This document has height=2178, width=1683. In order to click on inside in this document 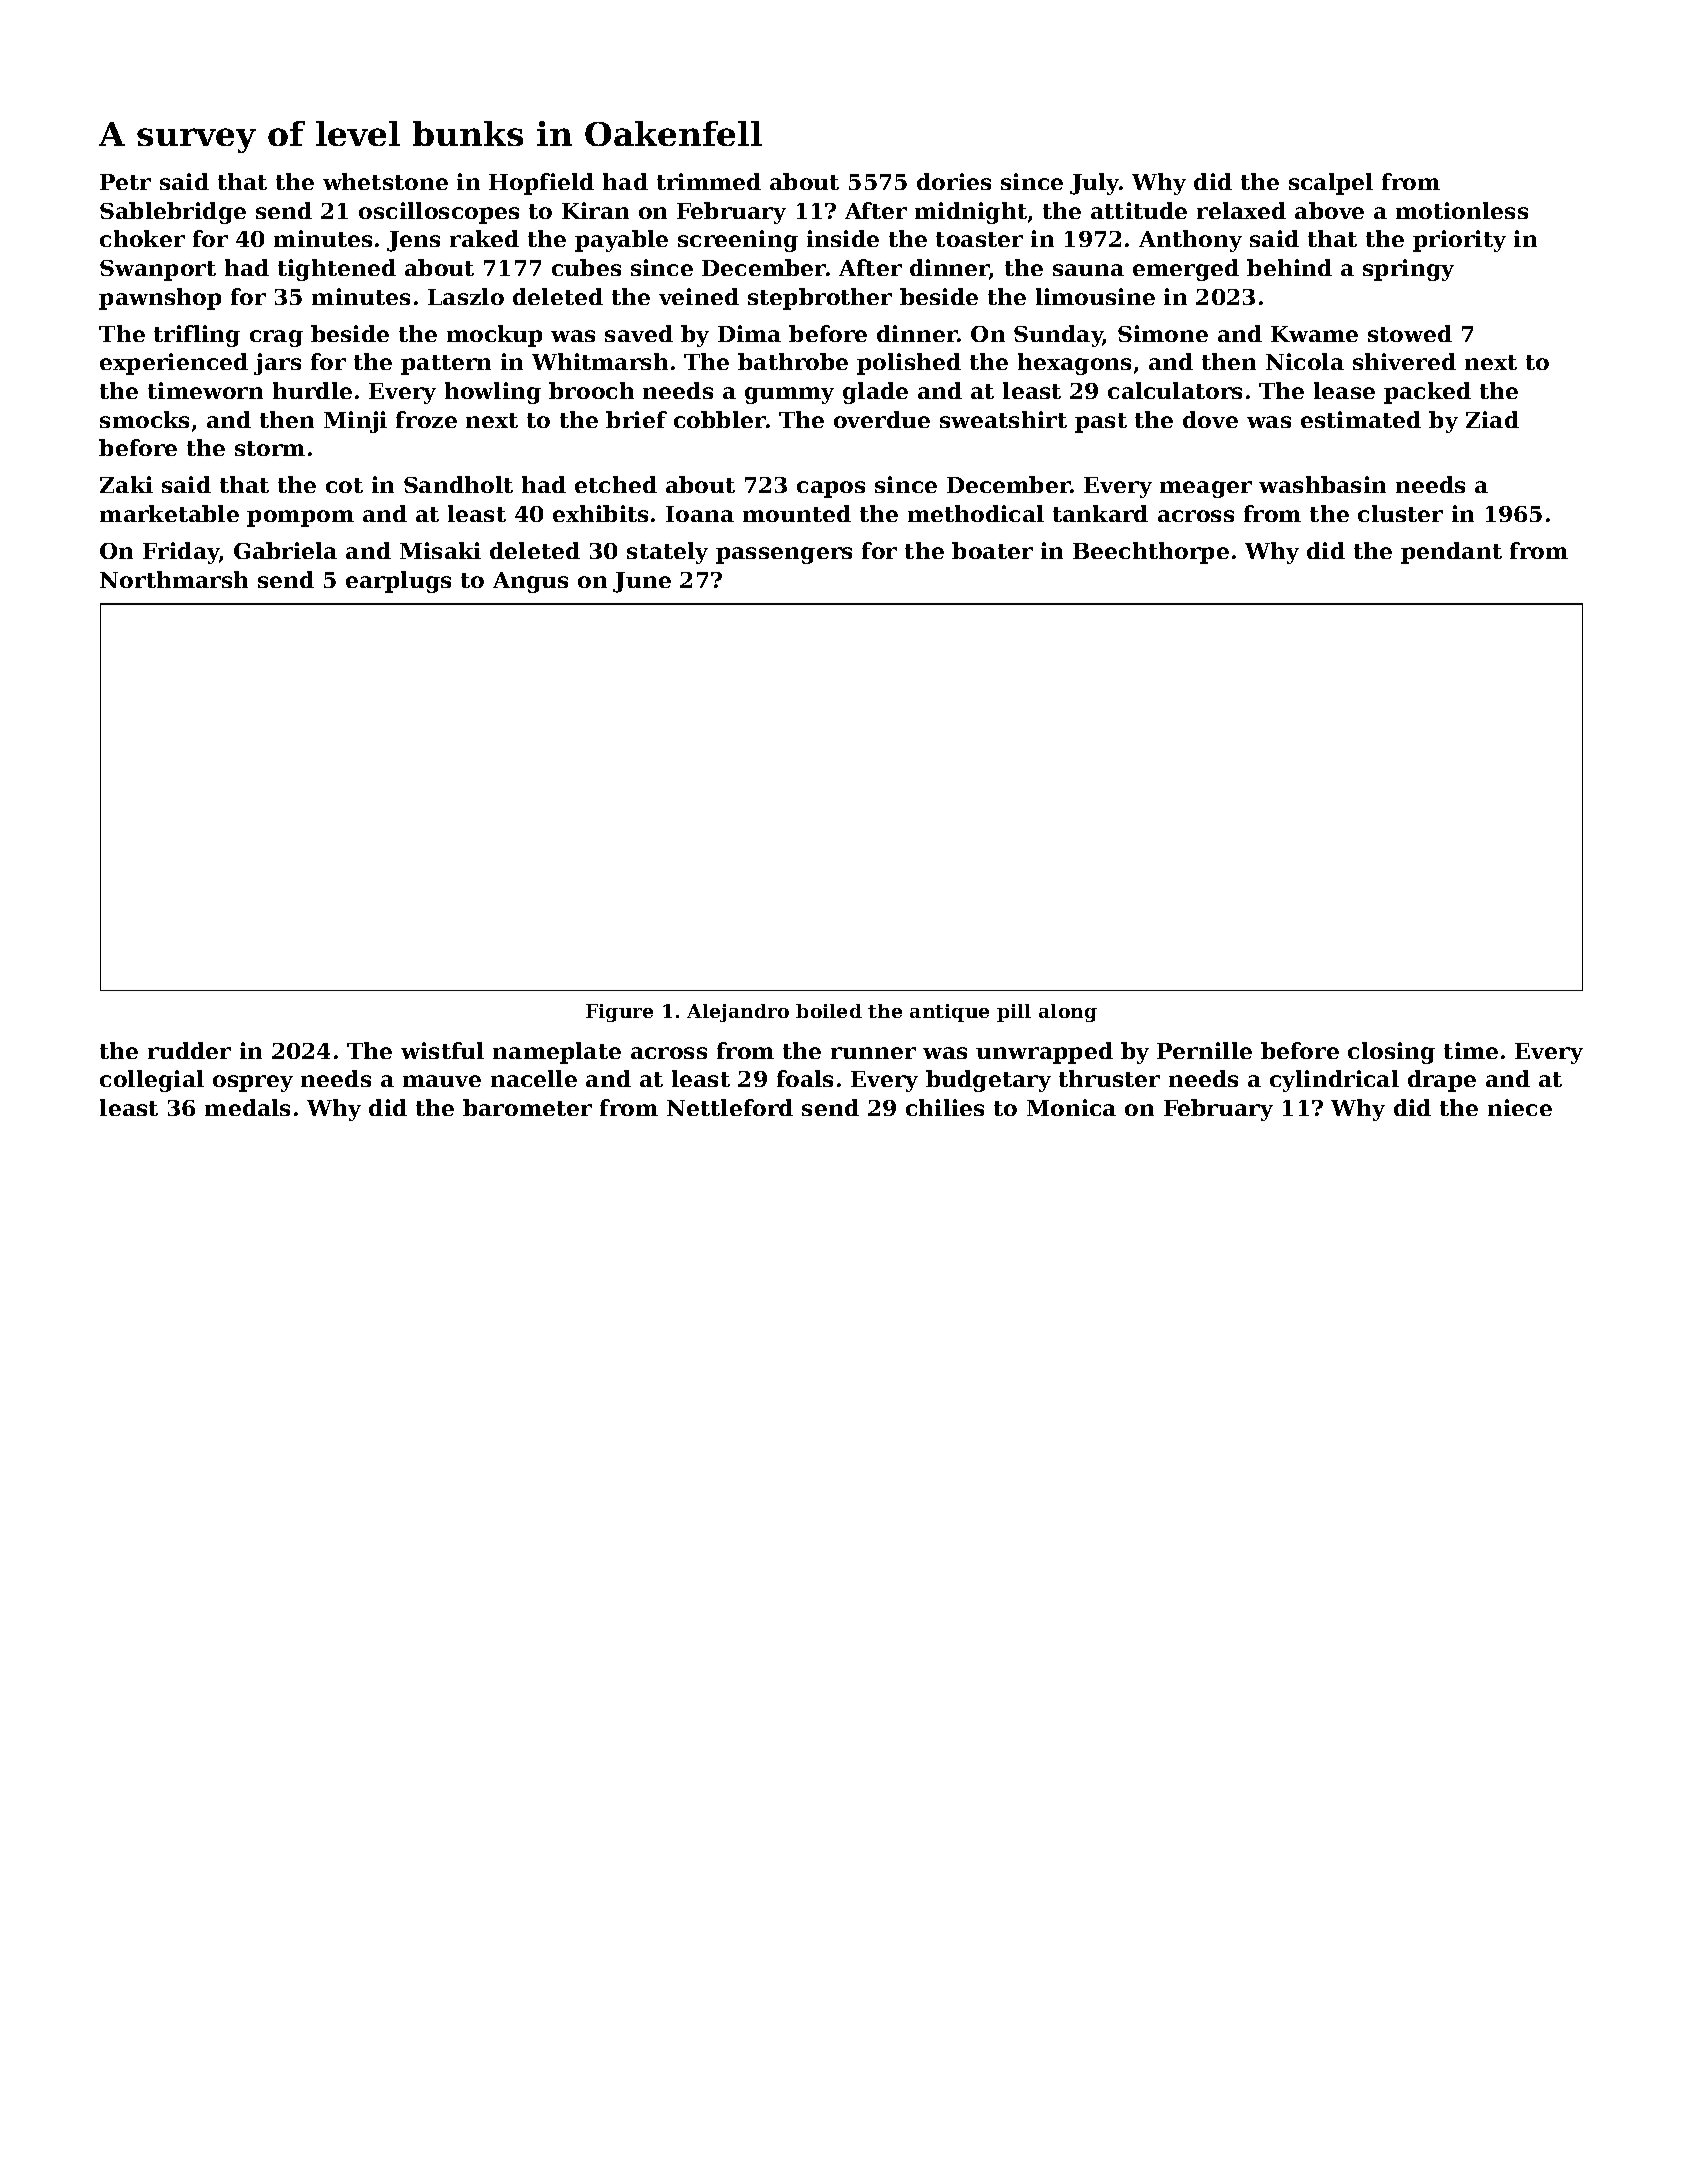, I will do `click(843, 238)`.
